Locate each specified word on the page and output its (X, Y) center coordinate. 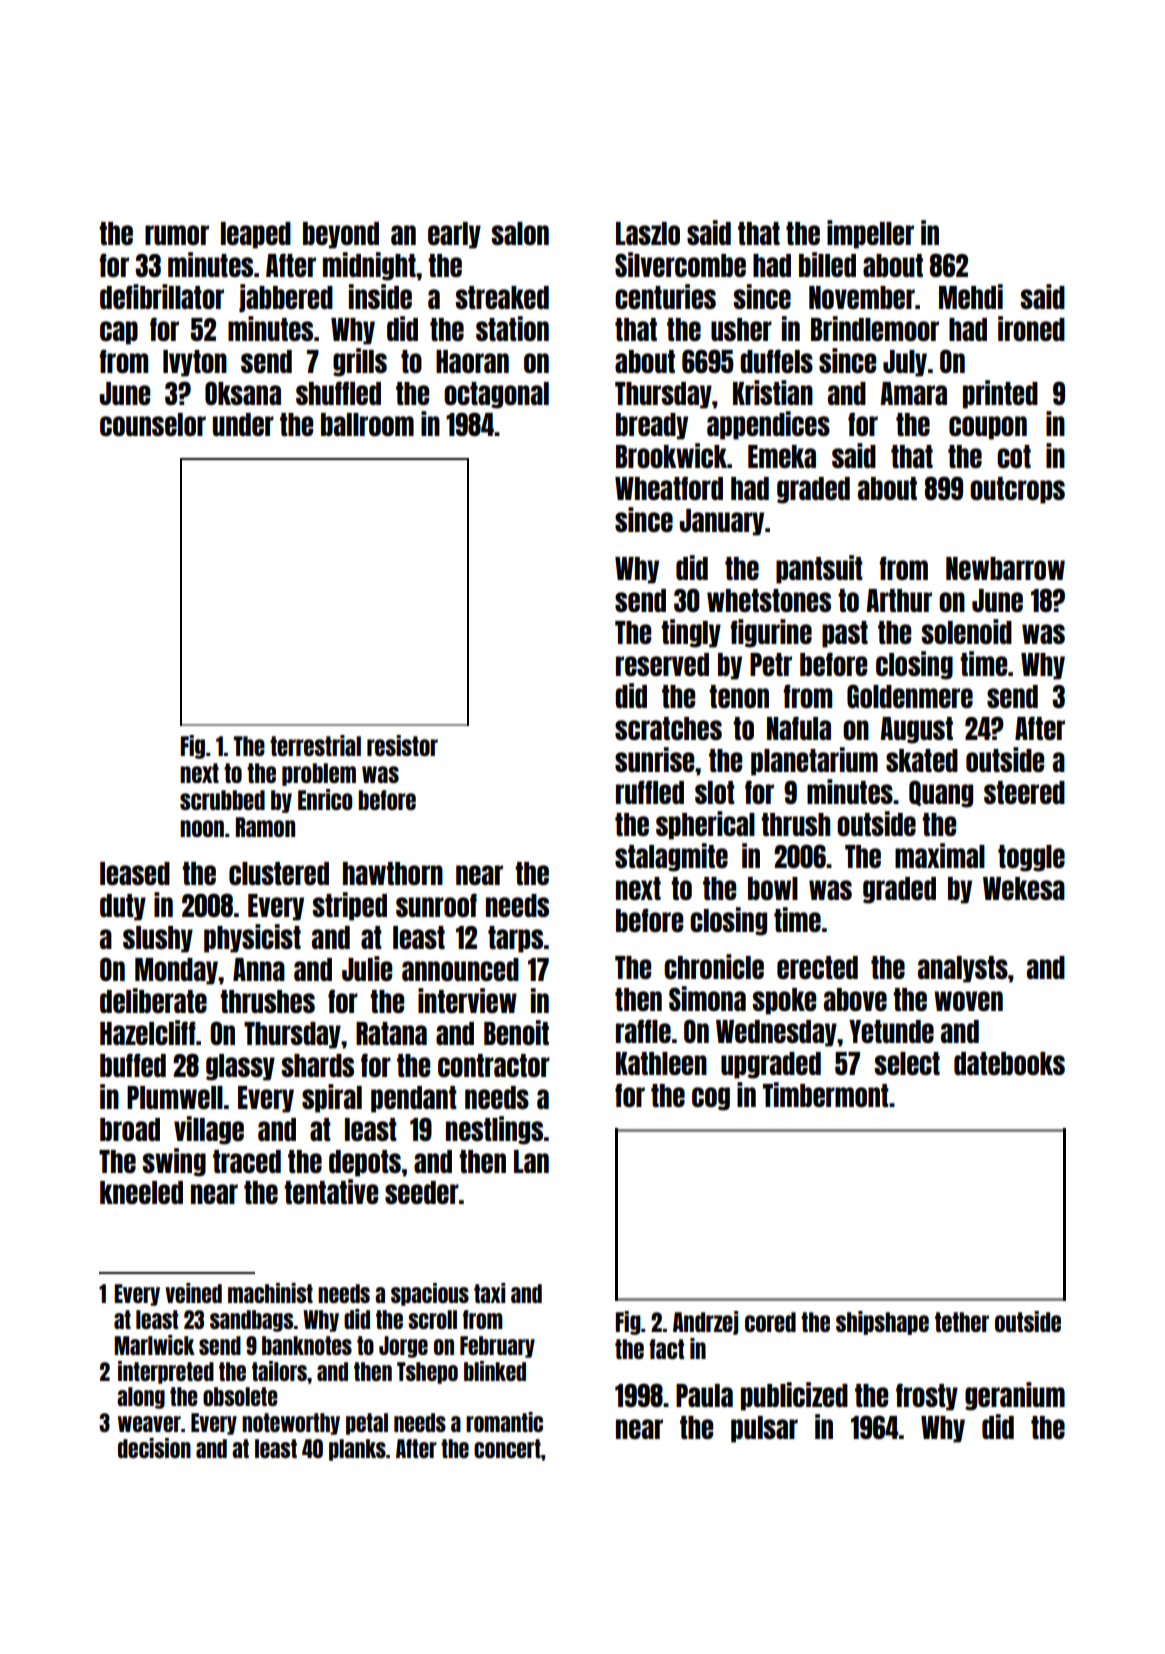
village (209, 1130)
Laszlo (648, 233)
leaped (256, 235)
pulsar (764, 1429)
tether (962, 1322)
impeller (870, 234)
